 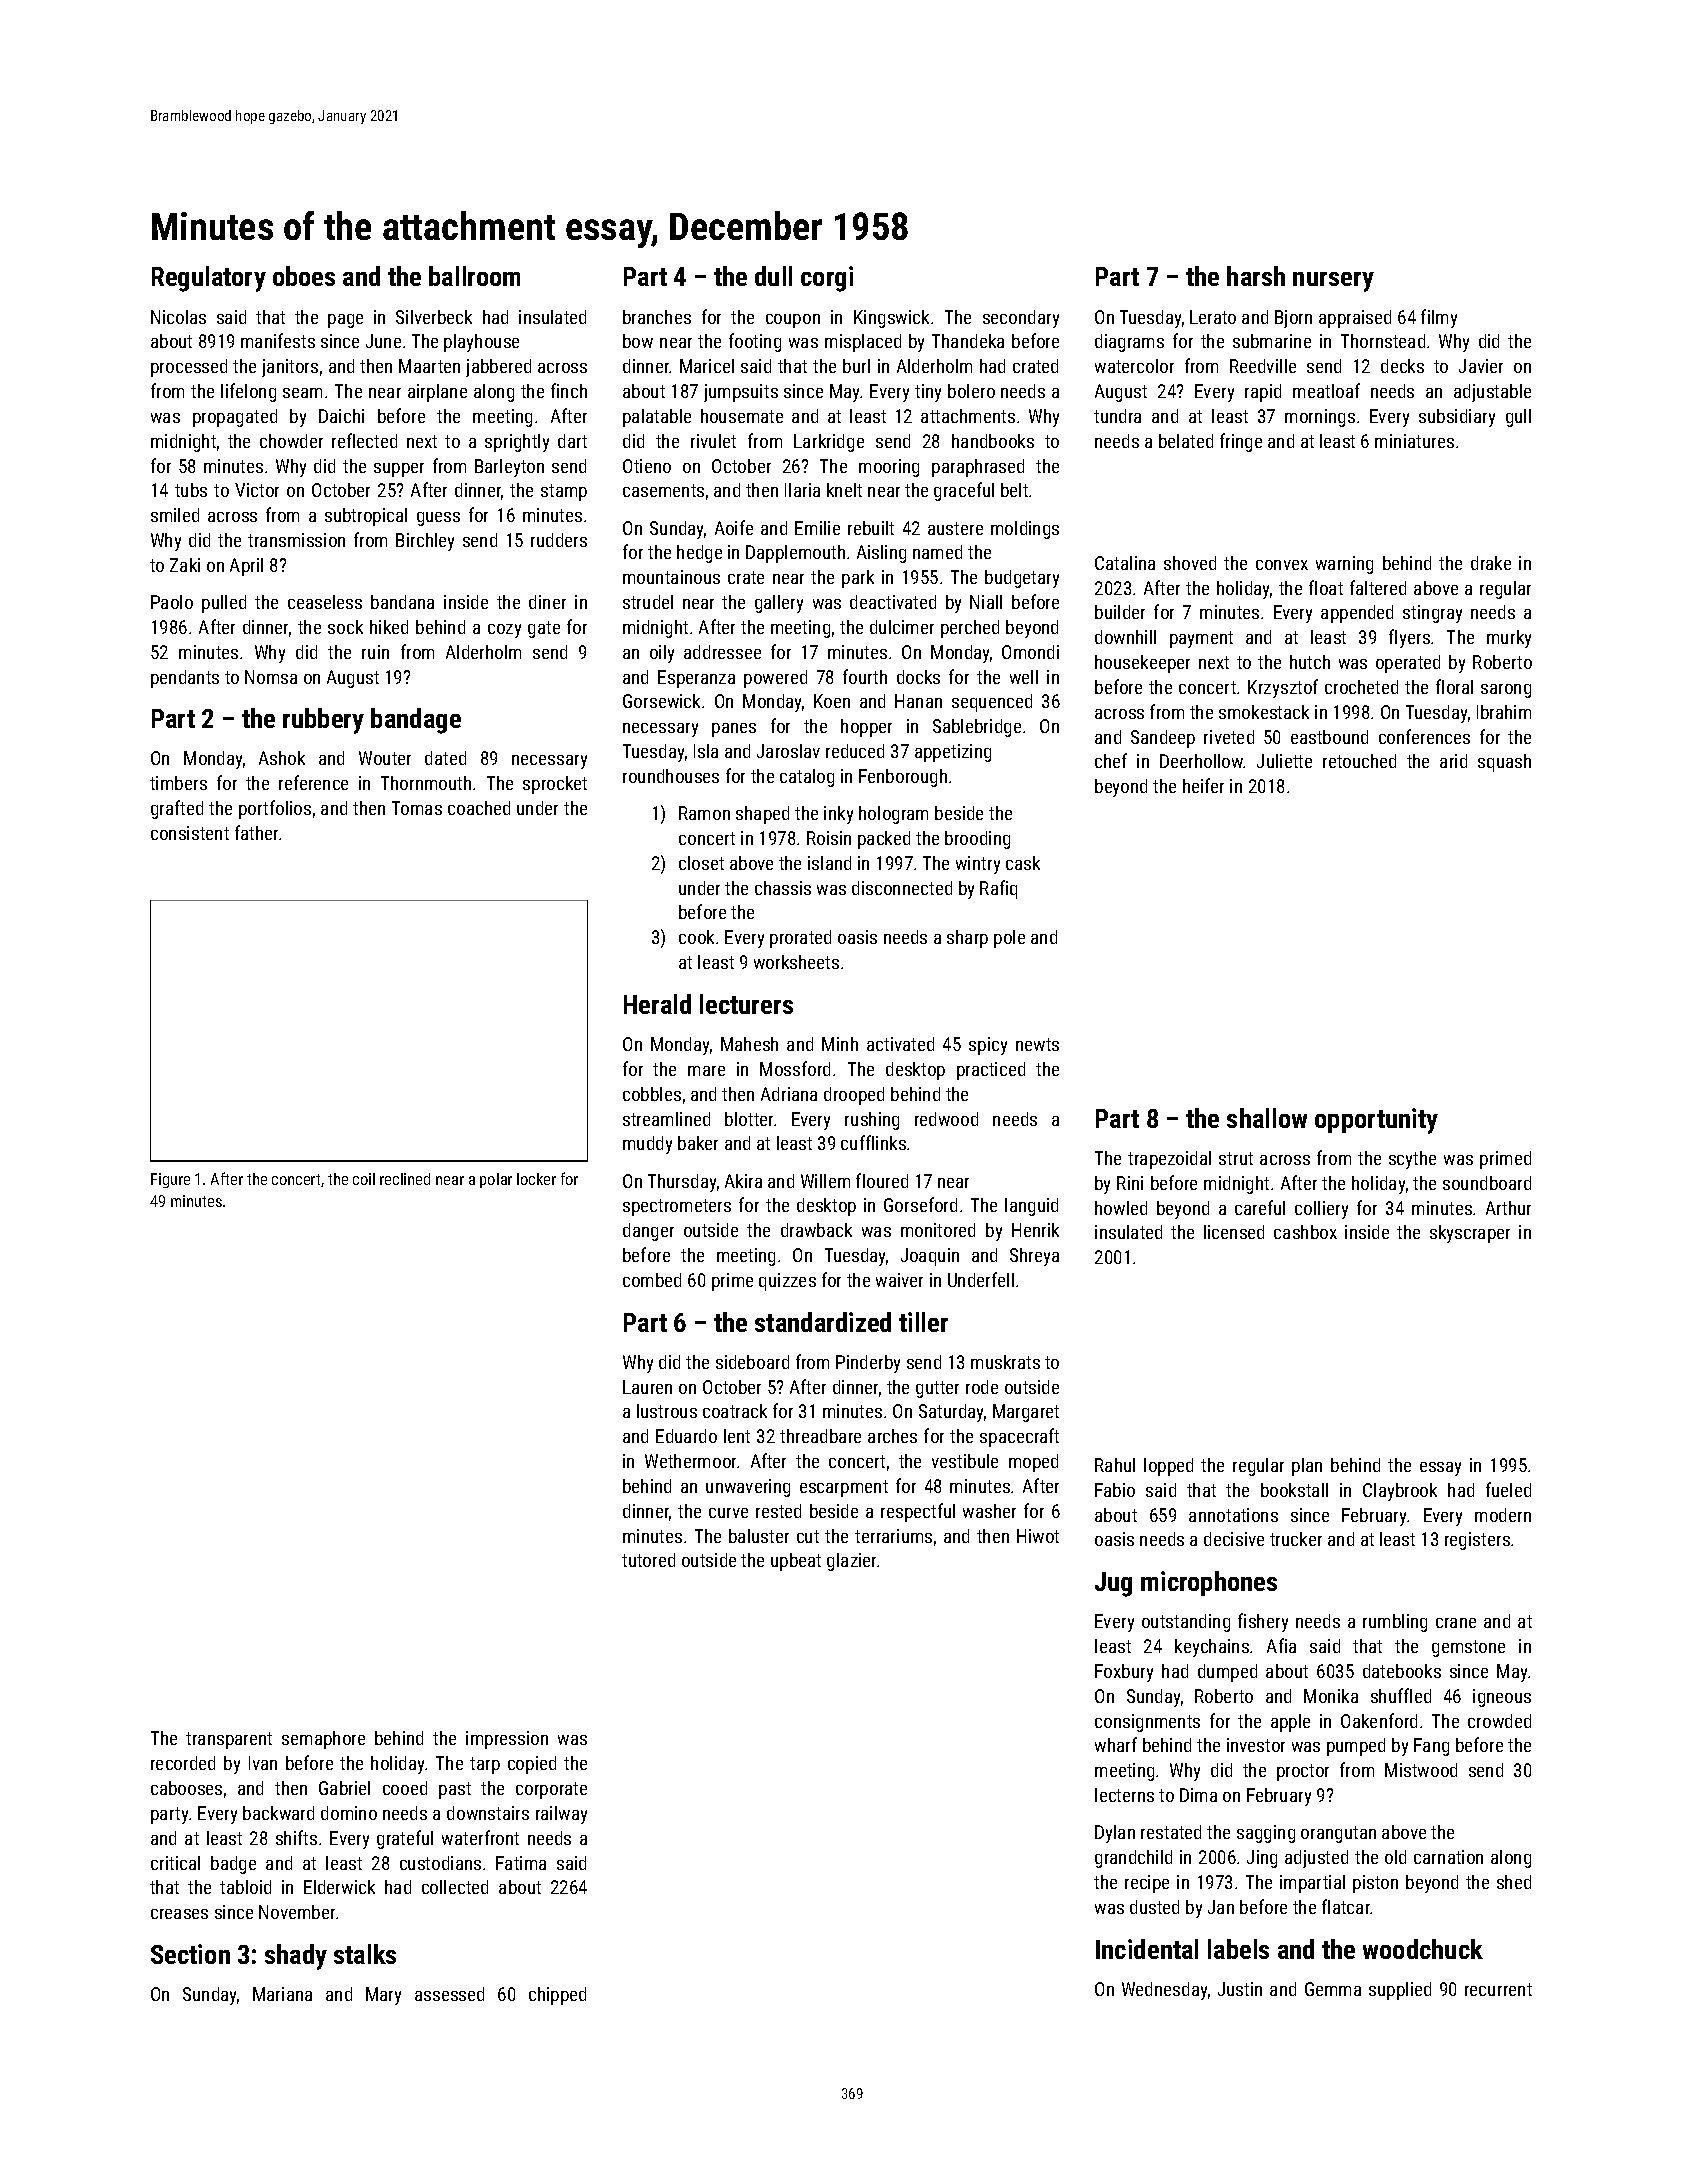 What do you see at coordinates (648, 1560) in the screenshot?
I see `tutored` at bounding box center [648, 1560].
